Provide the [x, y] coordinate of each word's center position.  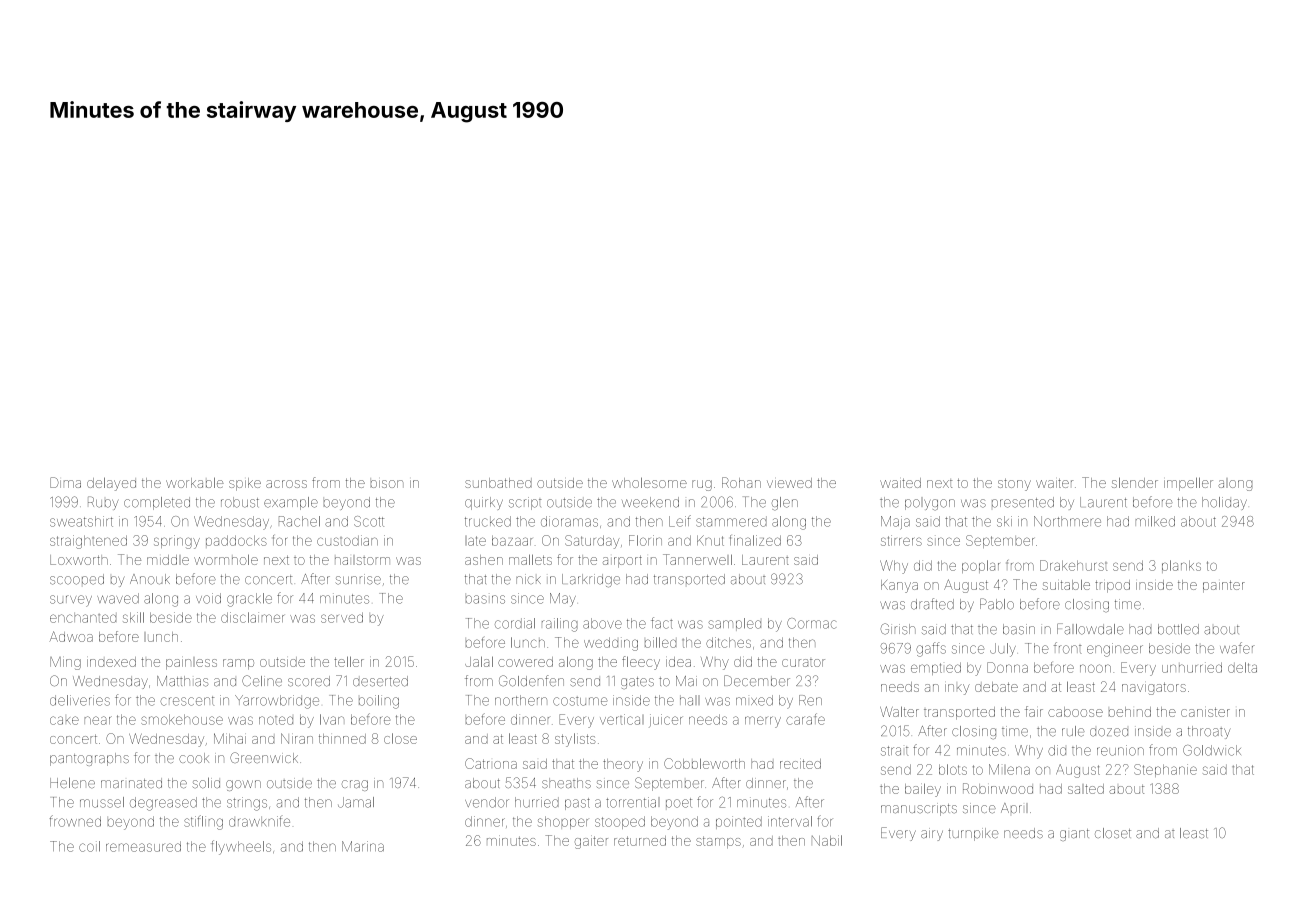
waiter [1054, 483]
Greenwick [264, 757]
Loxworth [79, 560]
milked [1155, 521]
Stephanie [1165, 770]
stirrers [901, 540]
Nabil [827, 840]
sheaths [566, 783]
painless [191, 663]
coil [89, 846]
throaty [1209, 732]
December [757, 681]
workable [195, 482]
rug [702, 485]
